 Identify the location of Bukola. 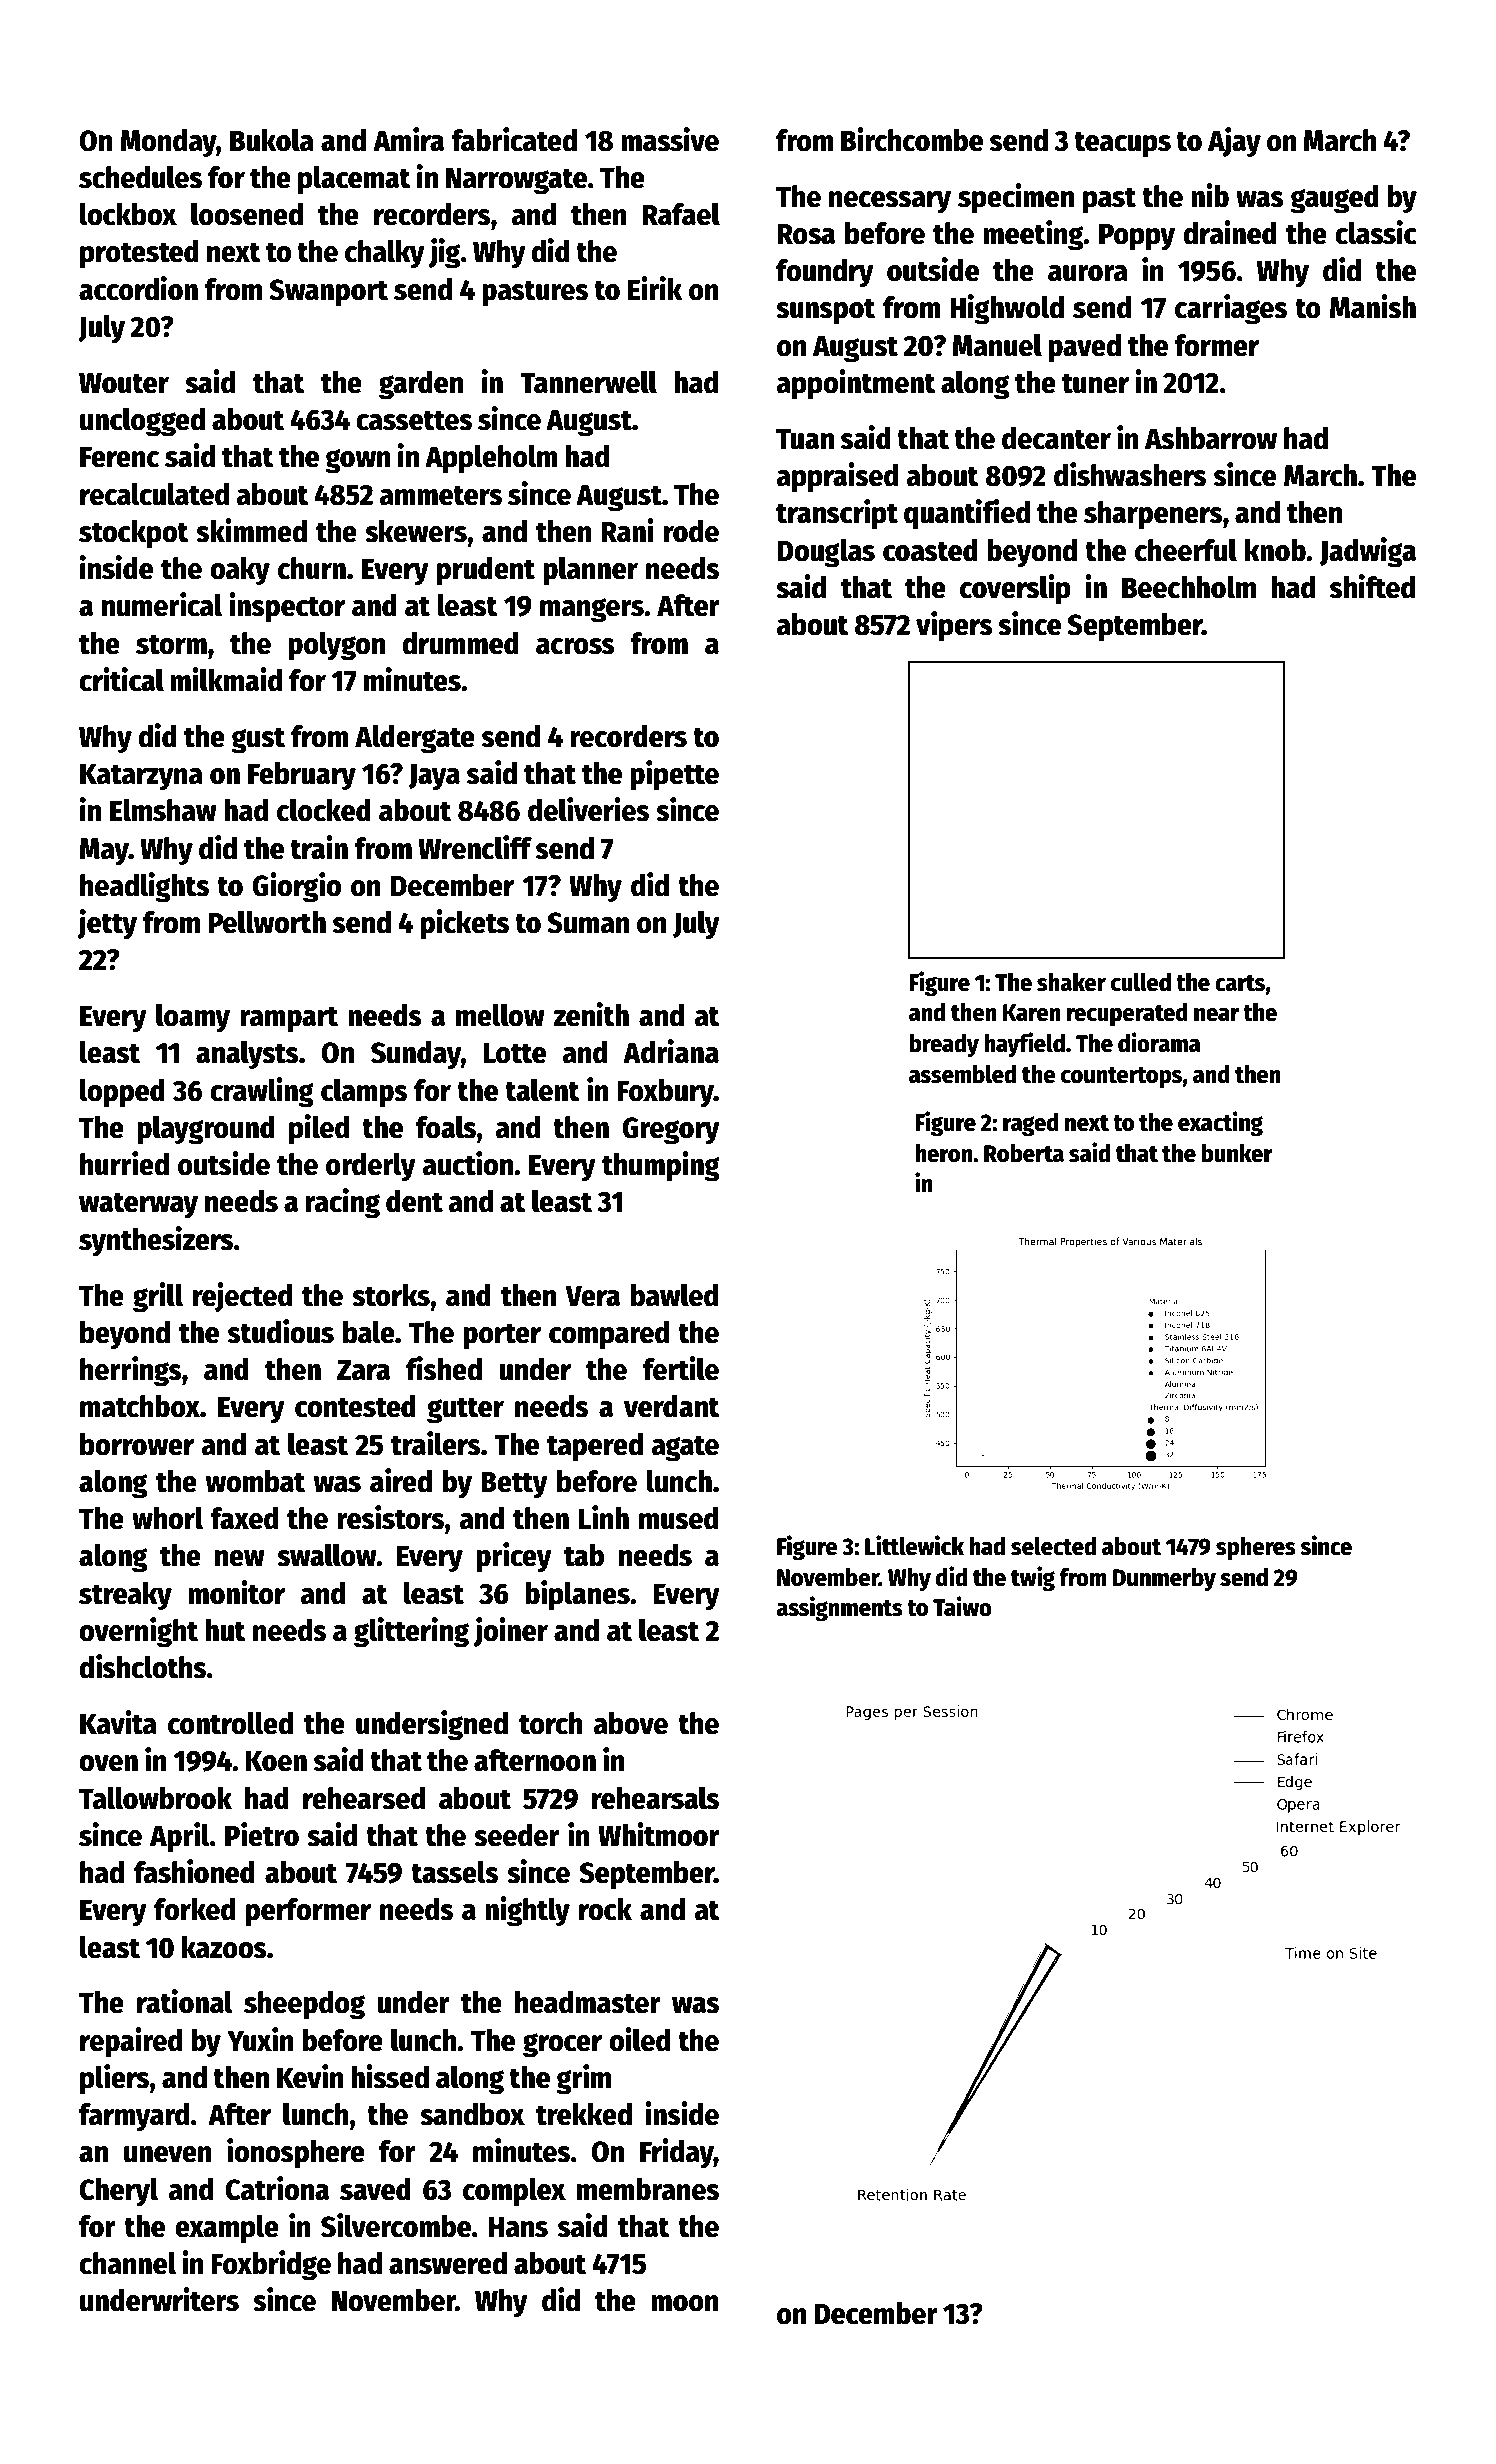
(272, 140).
